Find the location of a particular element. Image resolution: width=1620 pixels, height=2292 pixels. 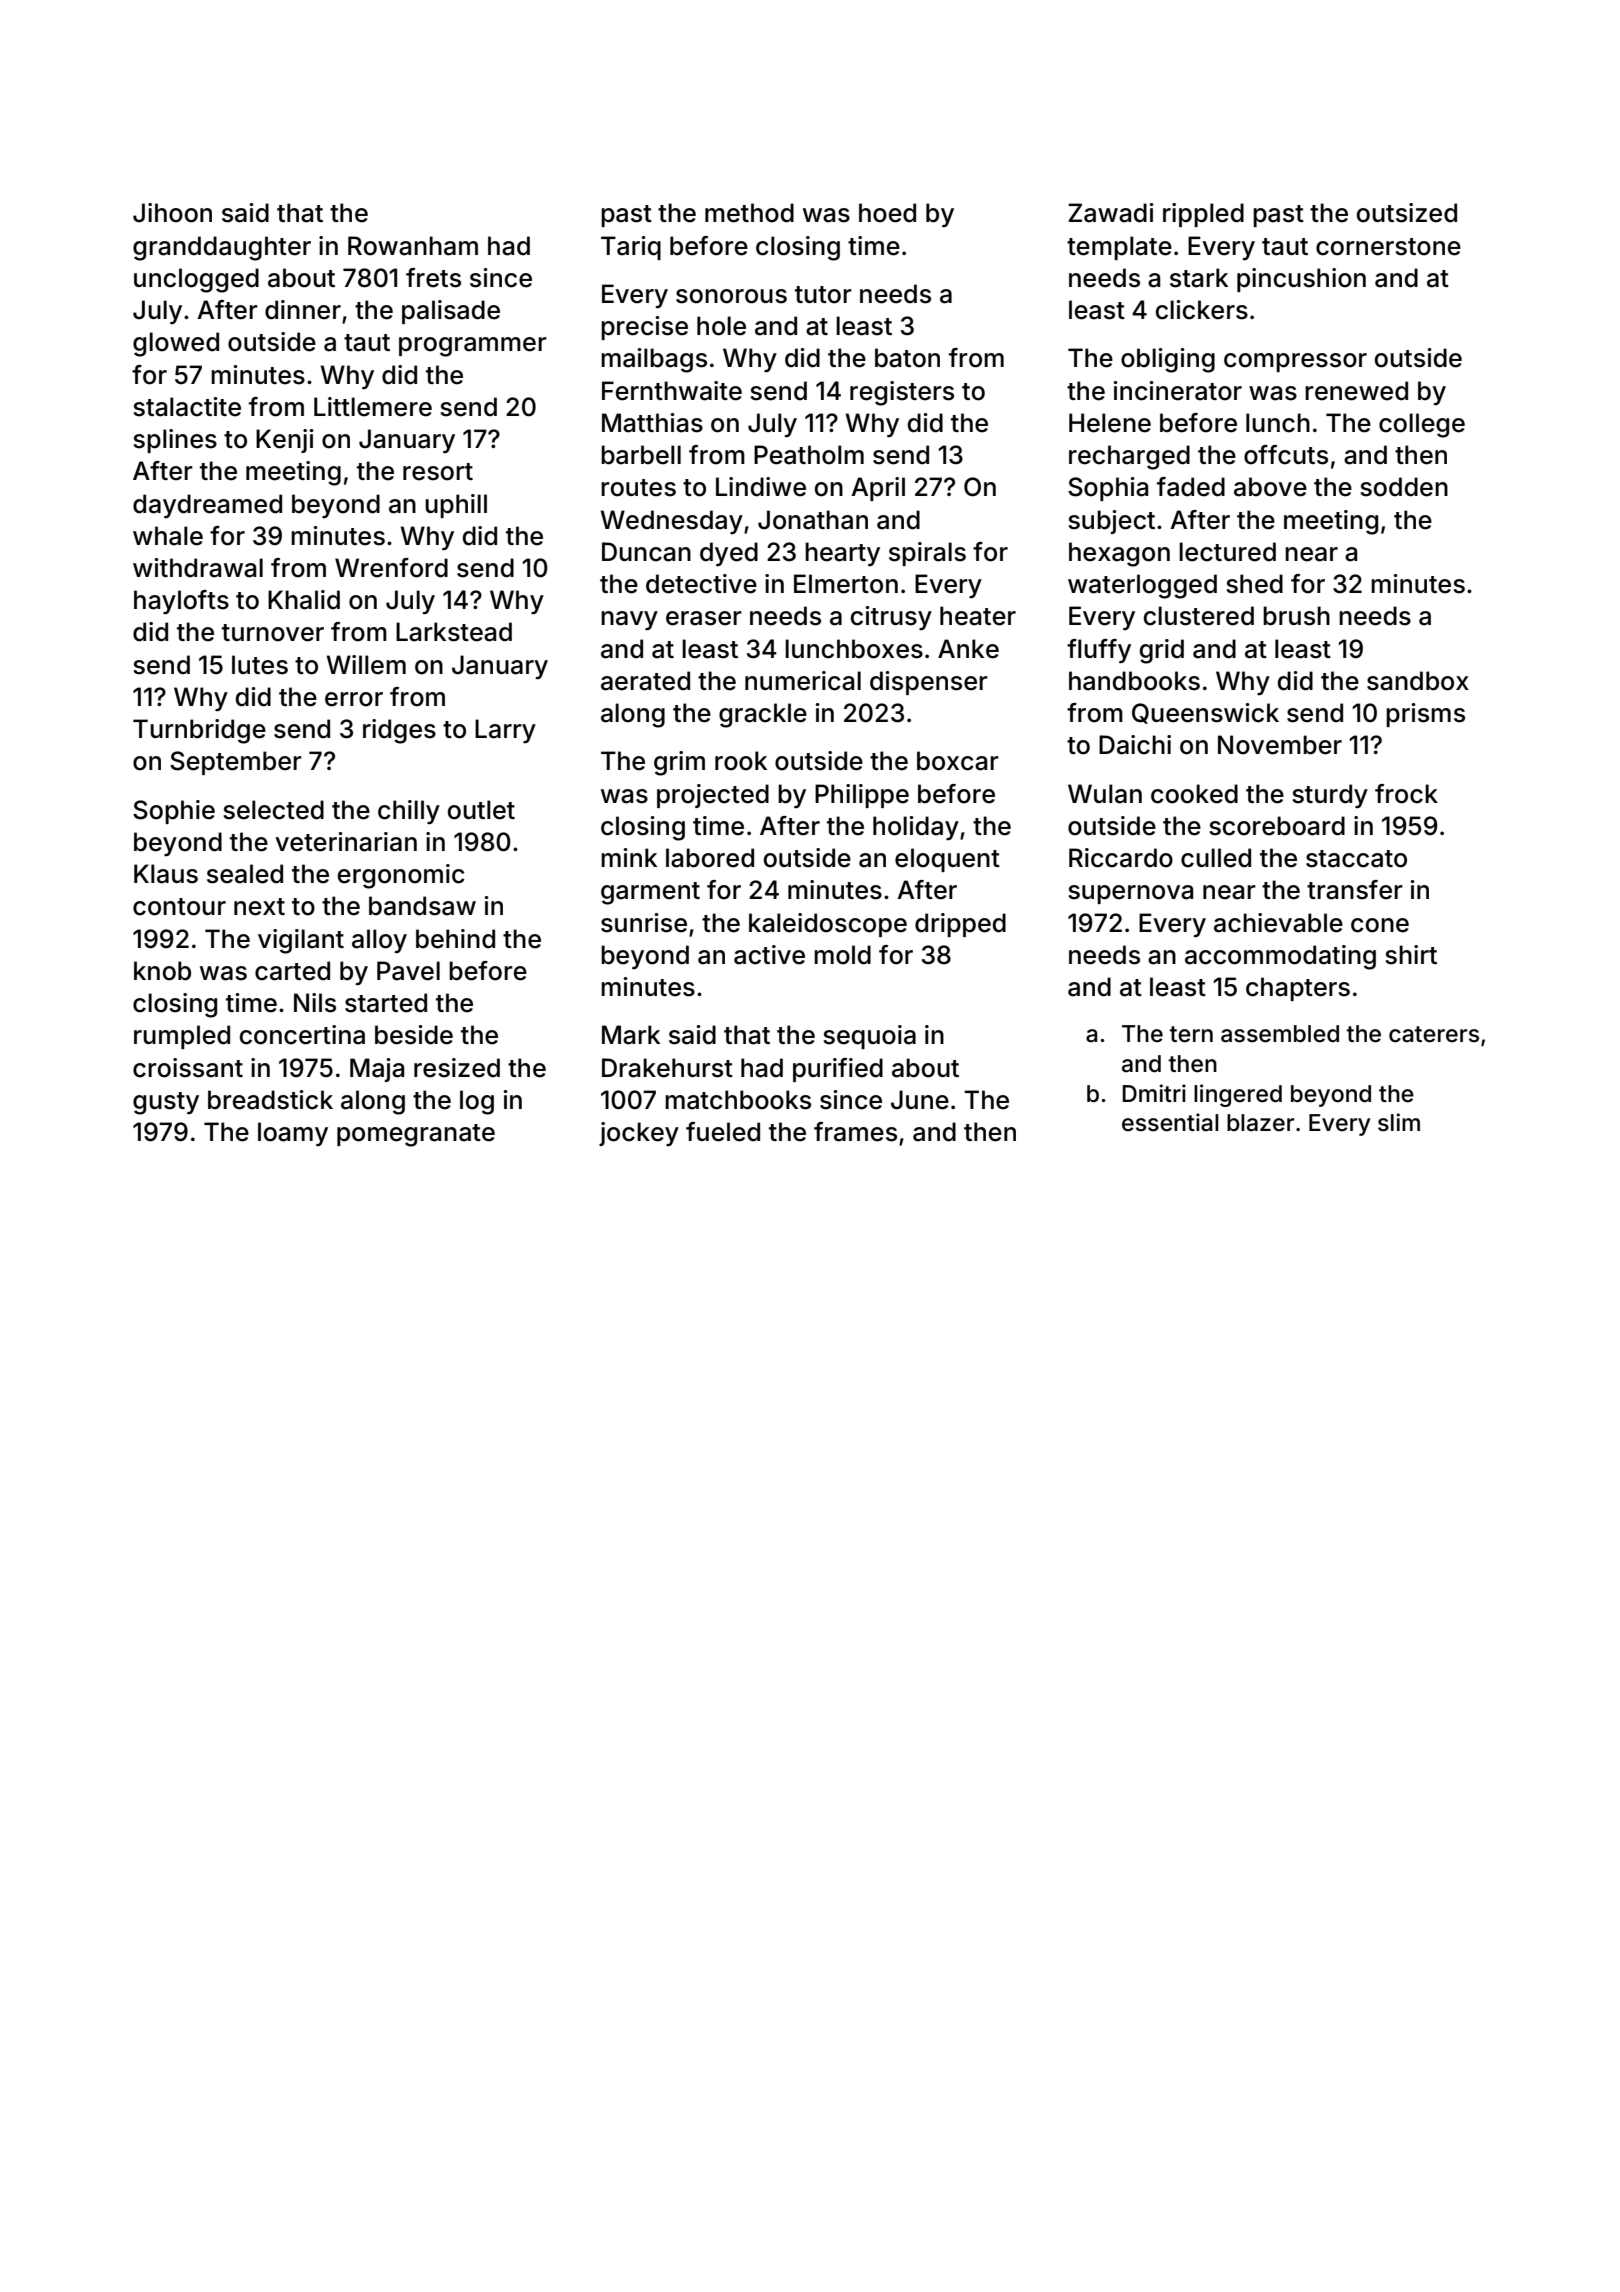

Daichi is located at coordinates (1135, 745).
